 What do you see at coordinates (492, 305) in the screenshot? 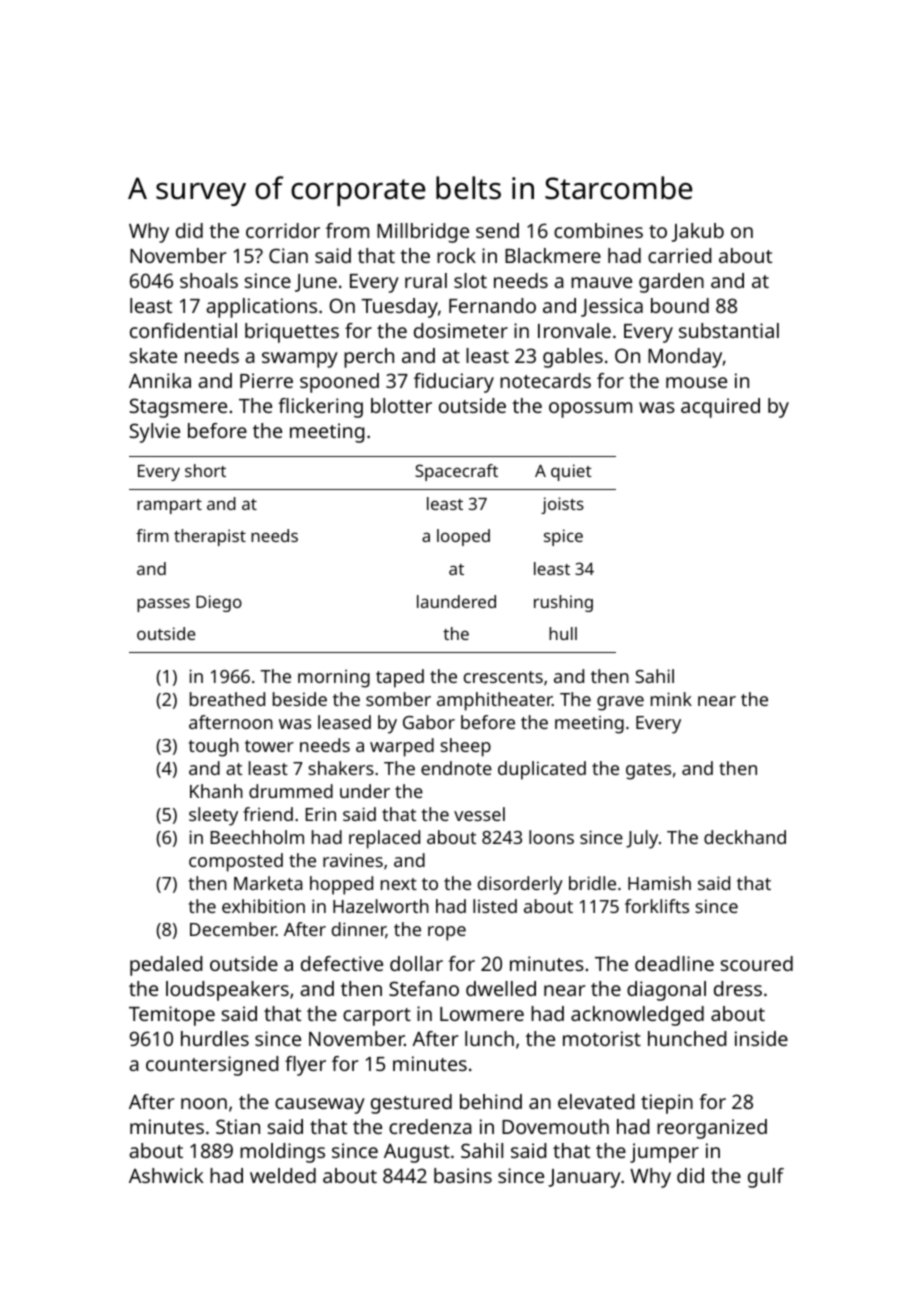
I see `Fernando` at bounding box center [492, 305].
